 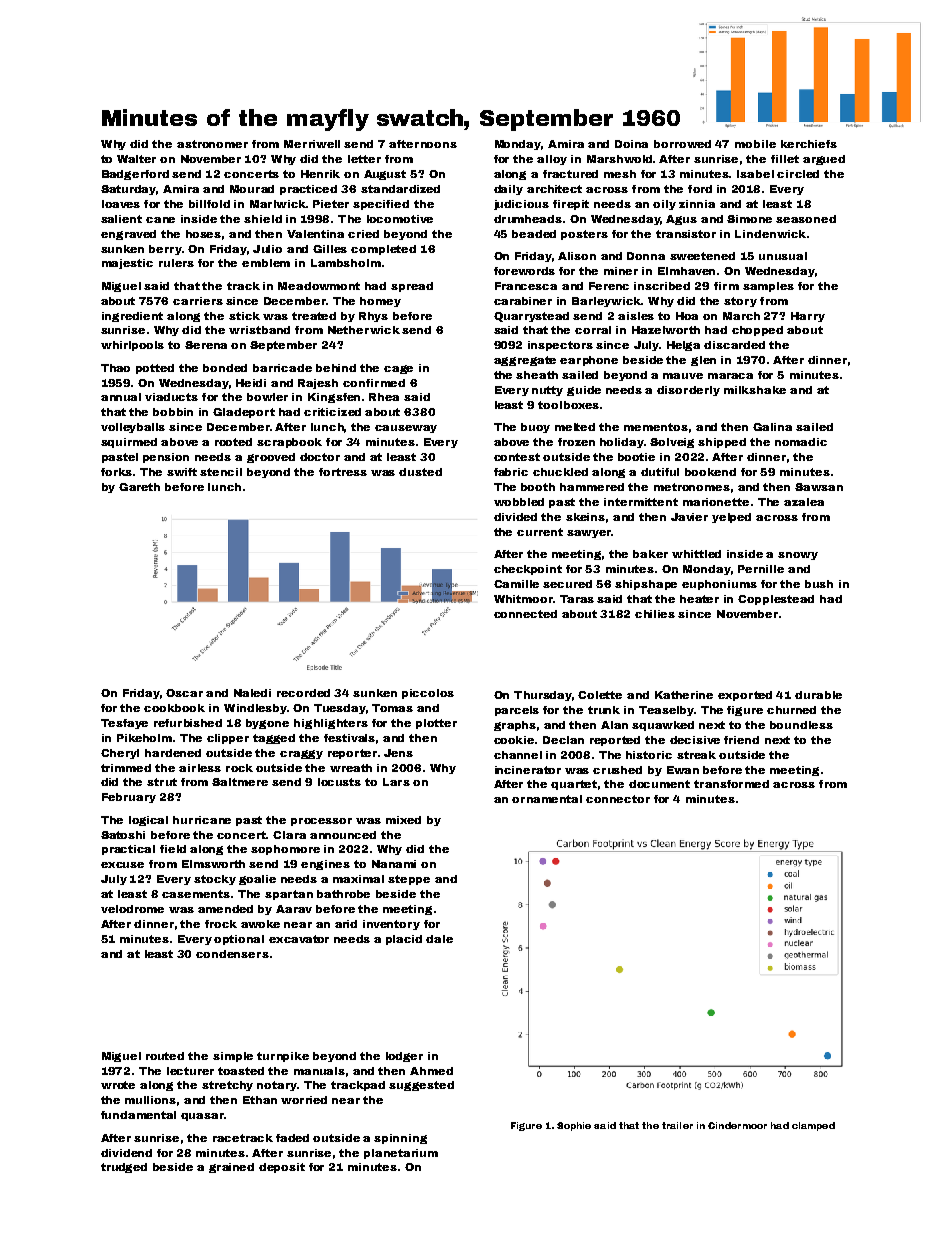 What do you see at coordinates (737, 1125) in the screenshot?
I see `Cindermoor` at bounding box center [737, 1125].
